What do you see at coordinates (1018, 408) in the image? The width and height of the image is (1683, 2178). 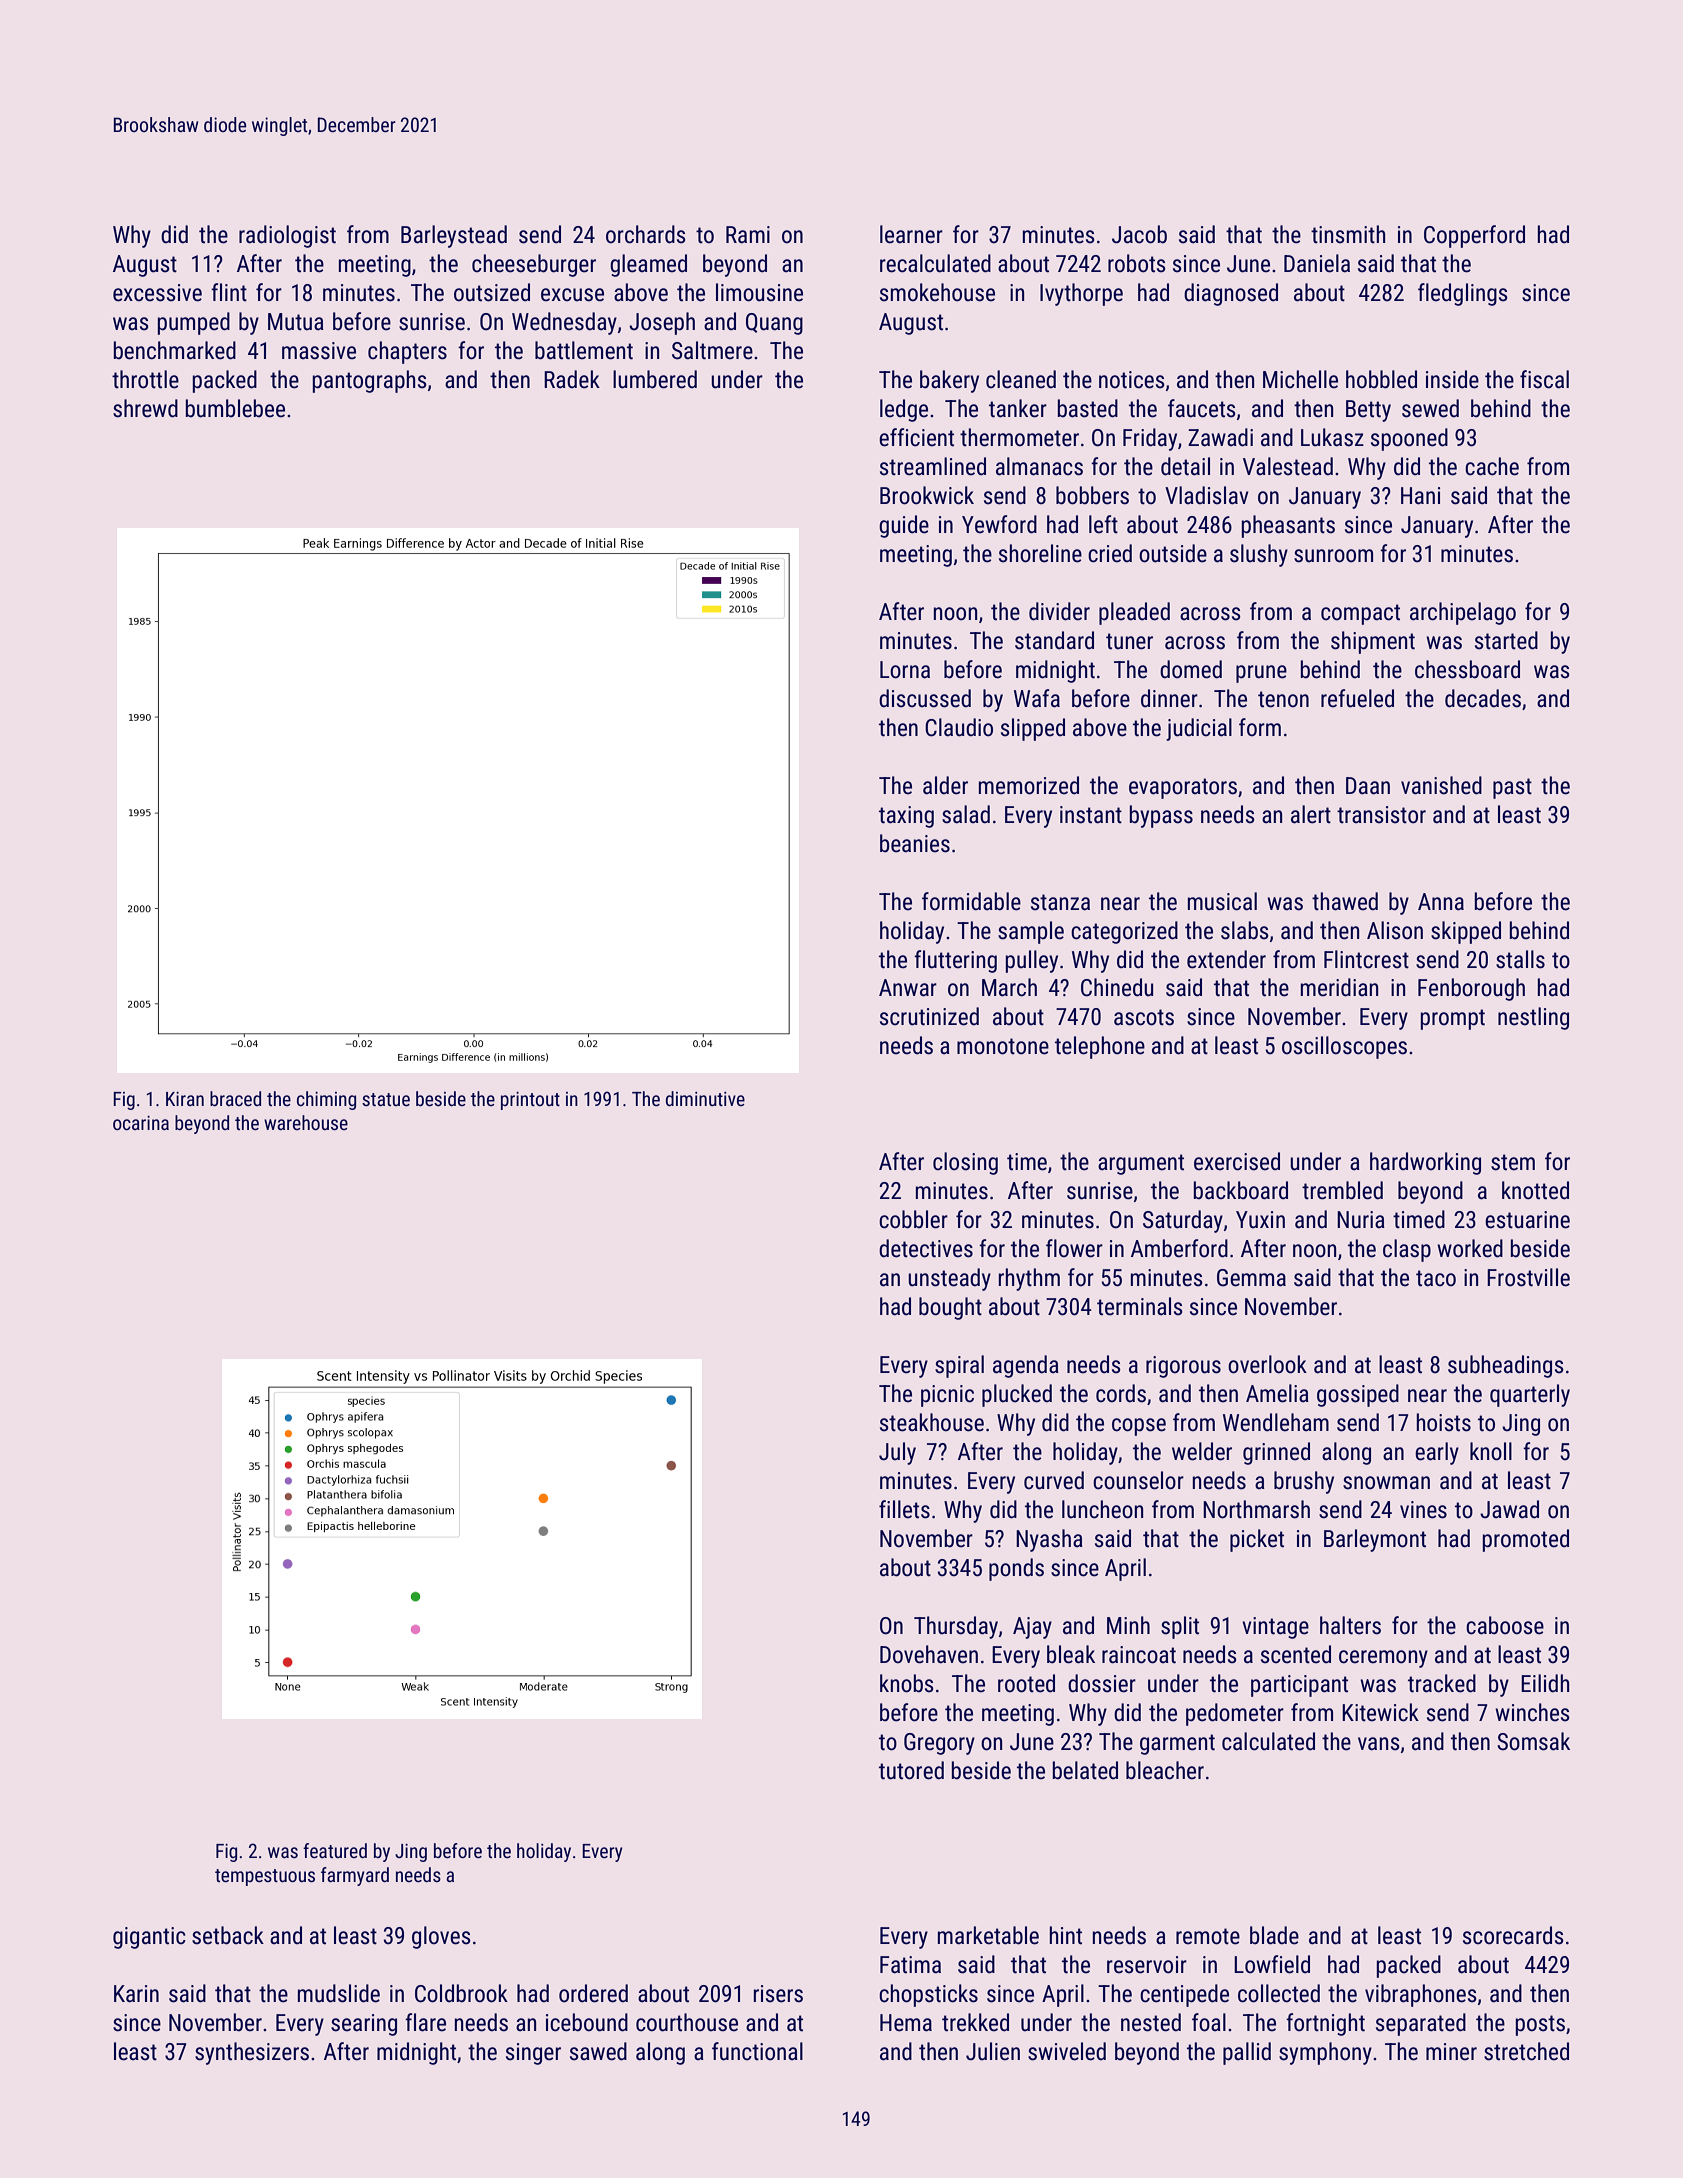 I see `tanker` at bounding box center [1018, 408].
